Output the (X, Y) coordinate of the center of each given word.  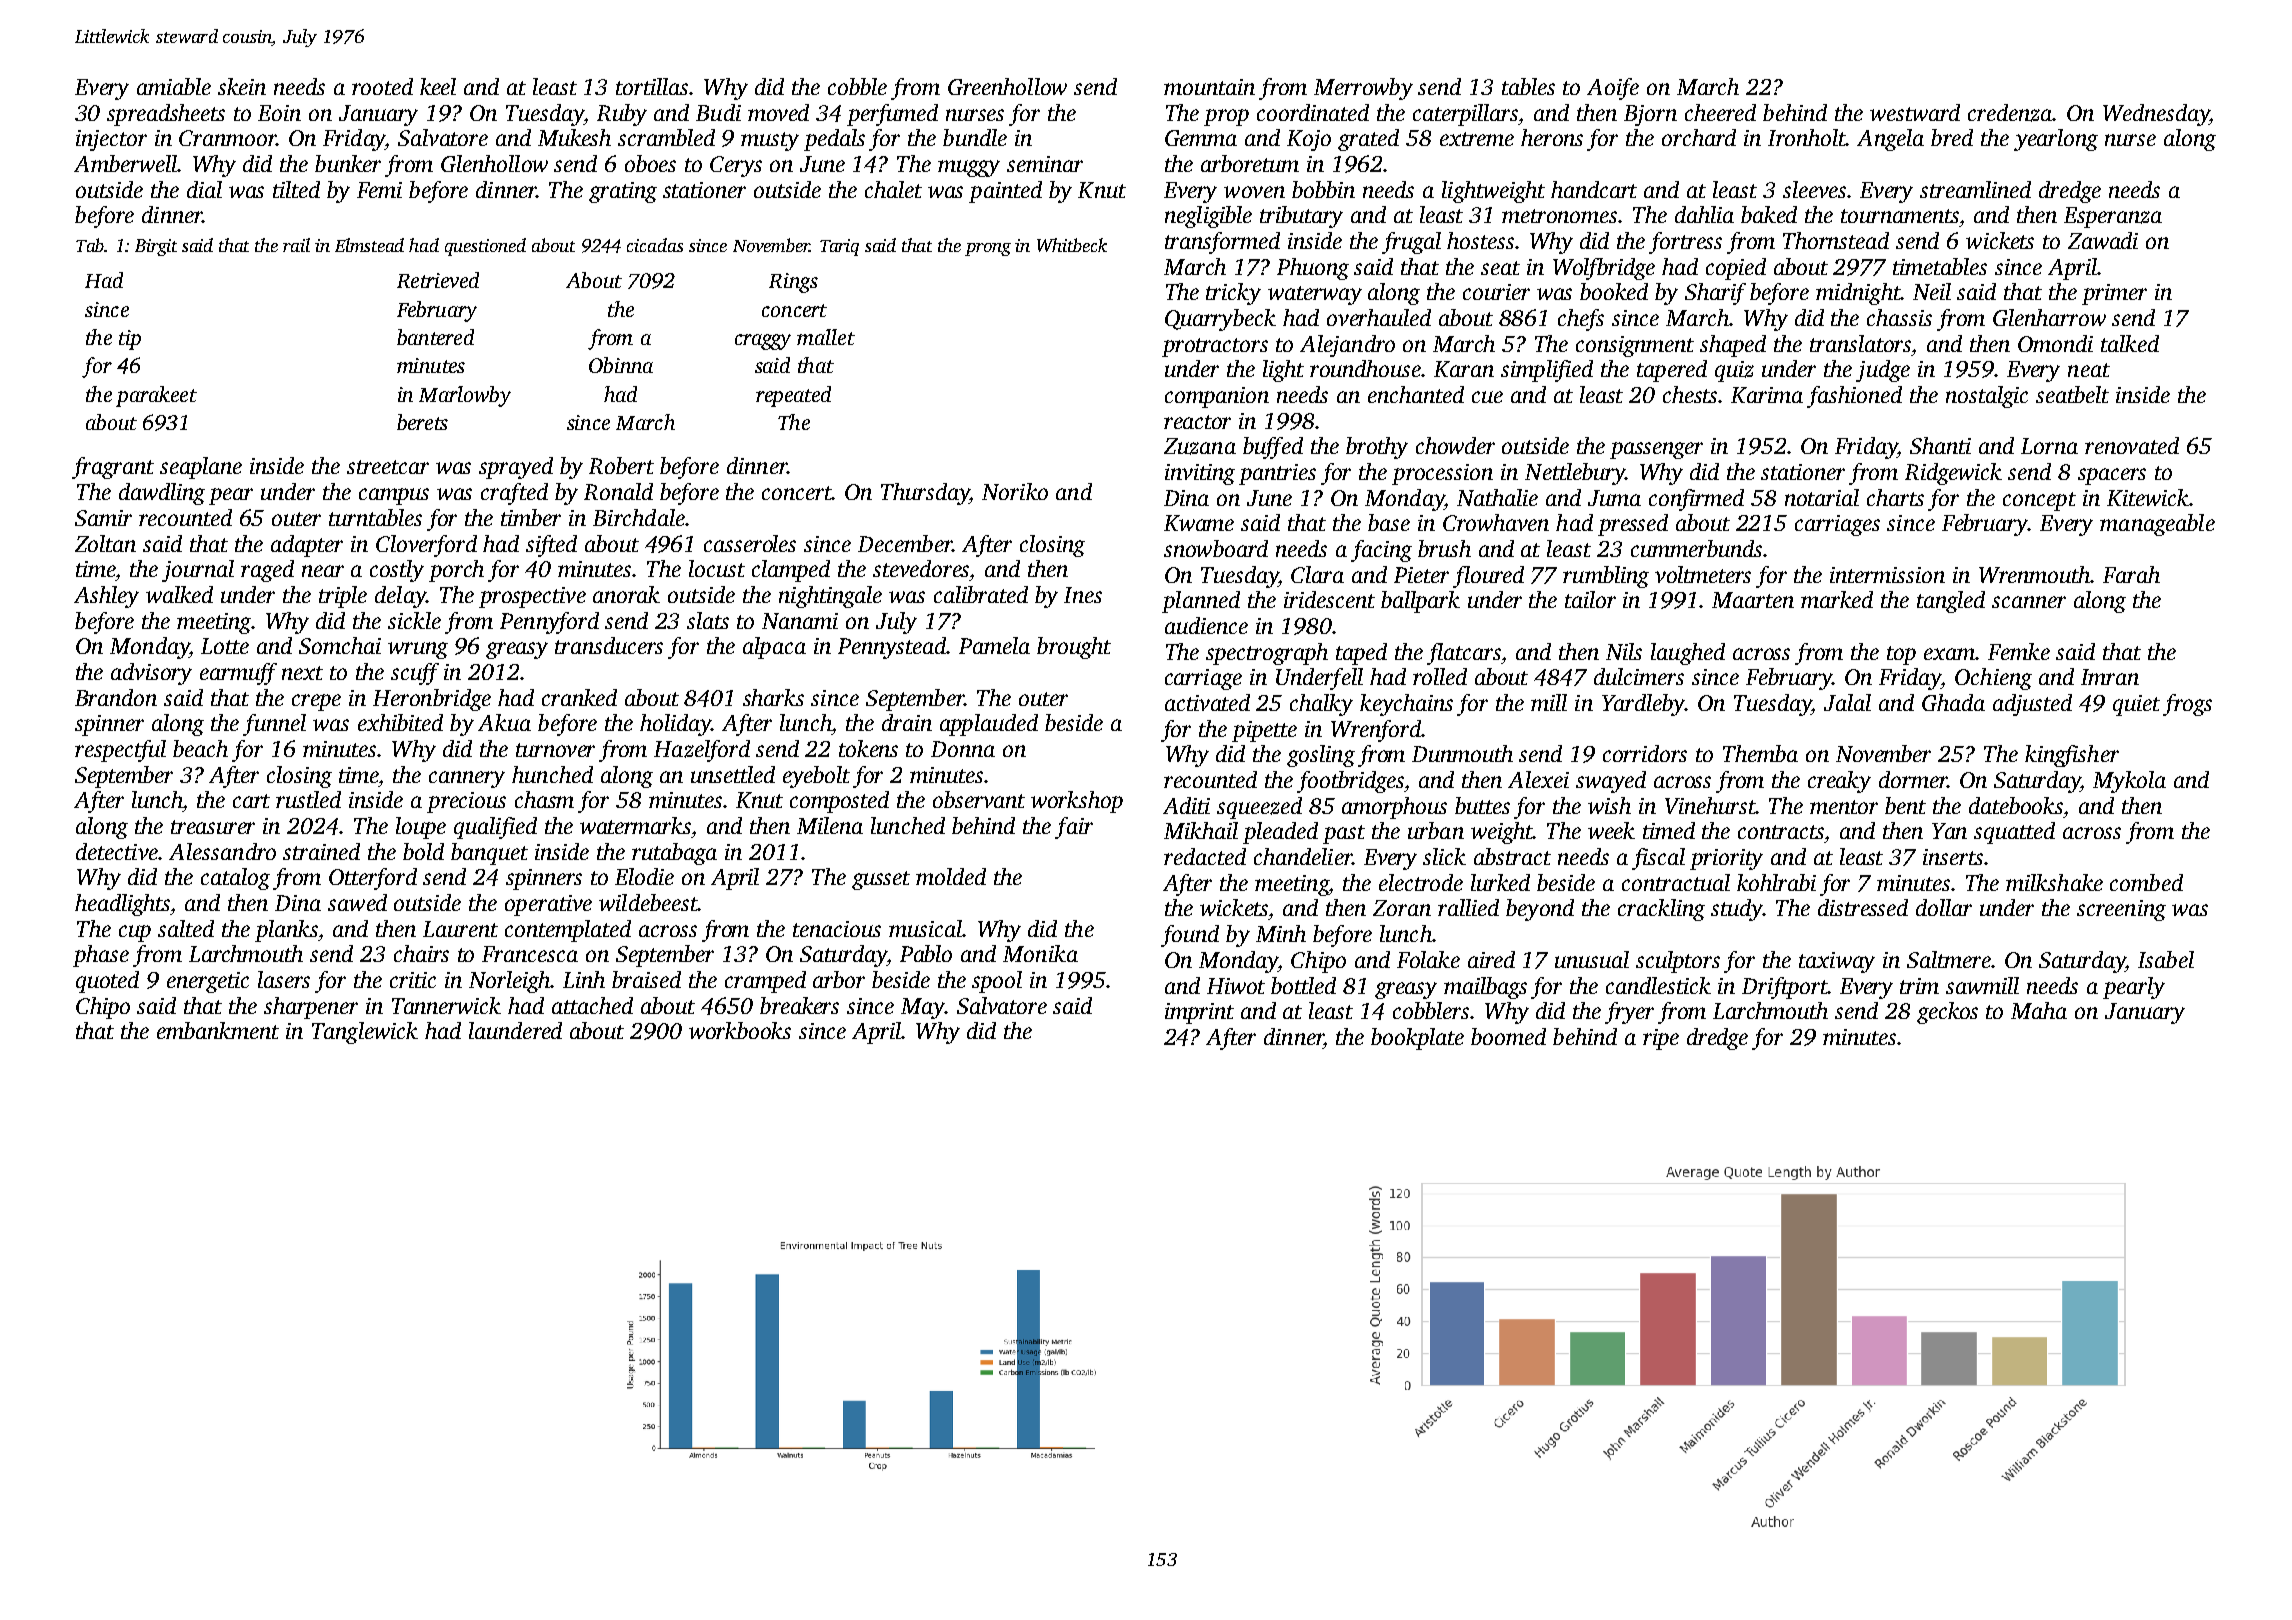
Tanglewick (365, 1033)
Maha (2039, 1010)
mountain (1209, 87)
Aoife (1613, 89)
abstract (1512, 856)
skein (242, 86)
